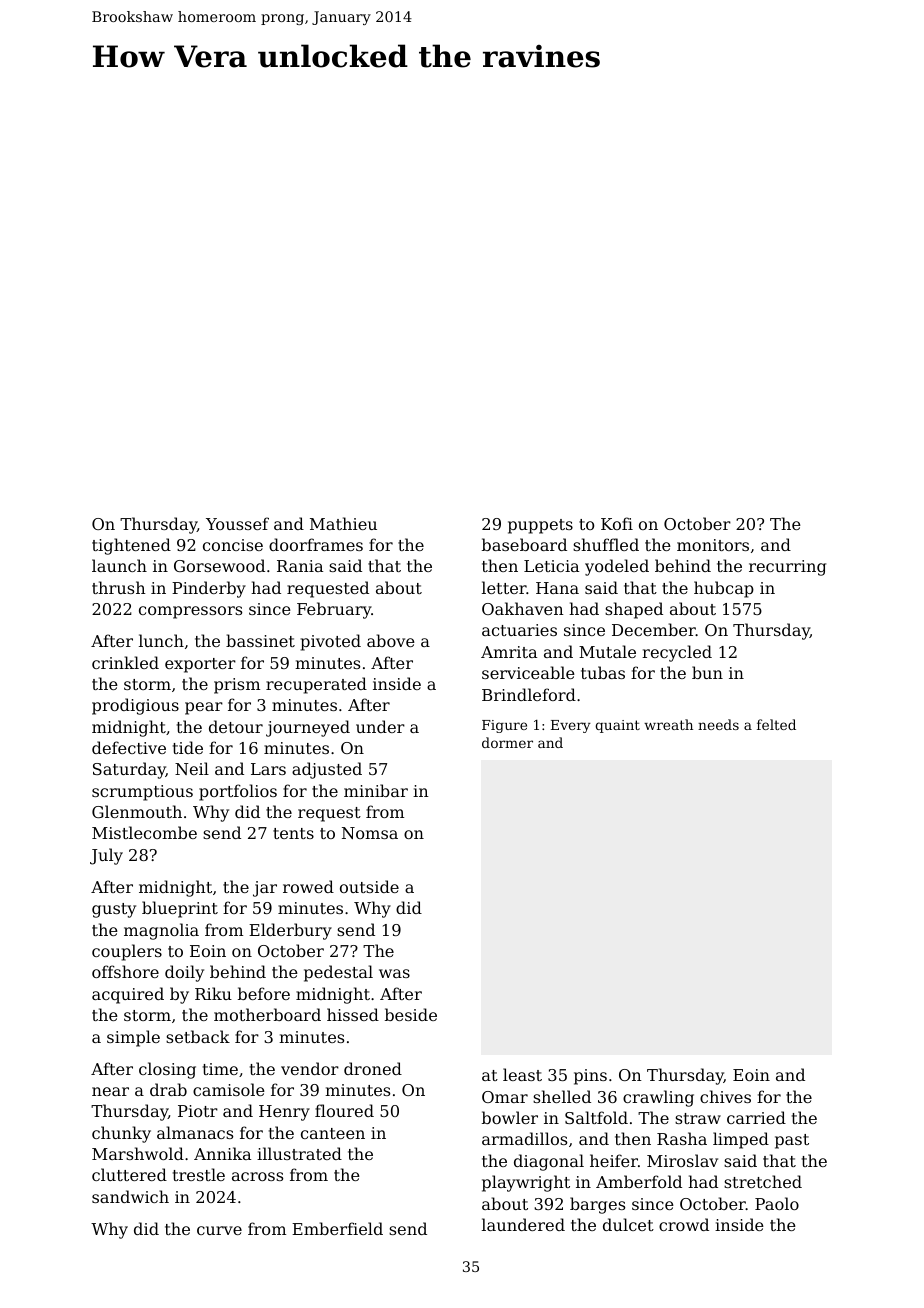  I want to click on outside, so click(369, 886).
